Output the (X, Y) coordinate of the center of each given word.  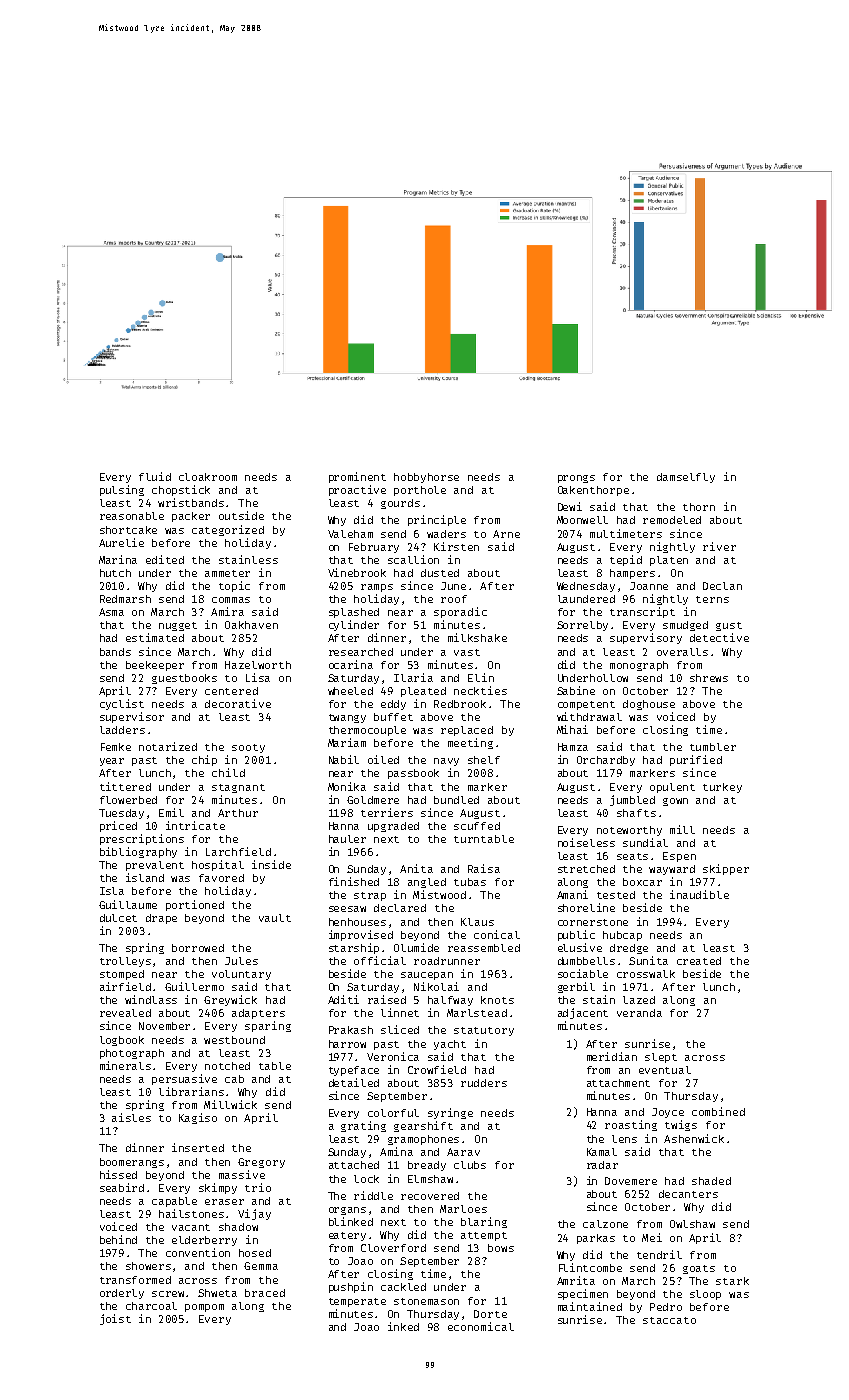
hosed (255, 1253)
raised (387, 999)
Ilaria (413, 677)
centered (231, 691)
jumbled (632, 800)
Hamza (573, 747)
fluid (155, 476)
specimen (583, 1294)
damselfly (686, 478)
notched (227, 1066)
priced (118, 826)
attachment (618, 1083)
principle (437, 520)
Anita (416, 868)
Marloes (463, 1209)
